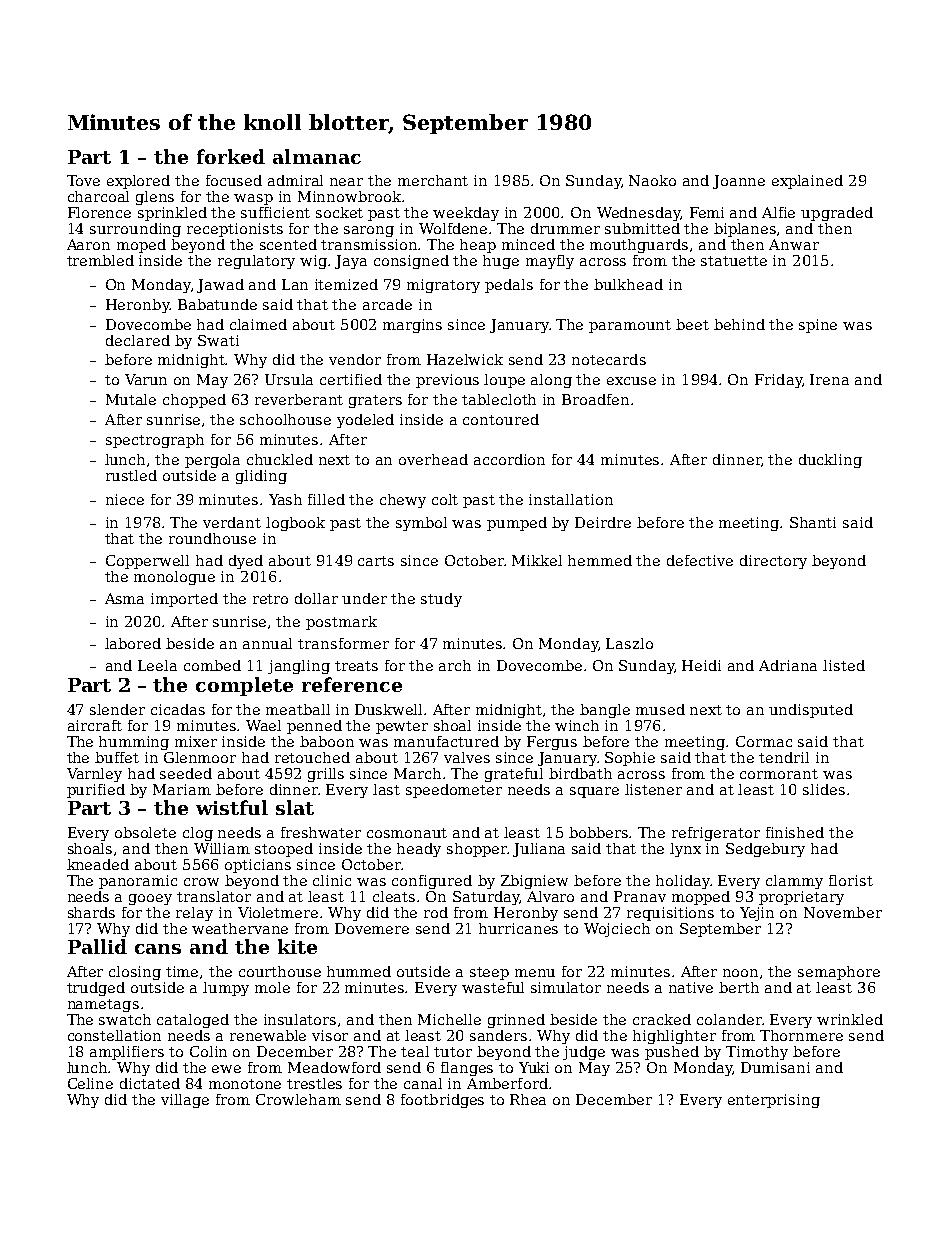  Describe the element at coordinates (830, 461) in the image. I see `duckling` at that location.
